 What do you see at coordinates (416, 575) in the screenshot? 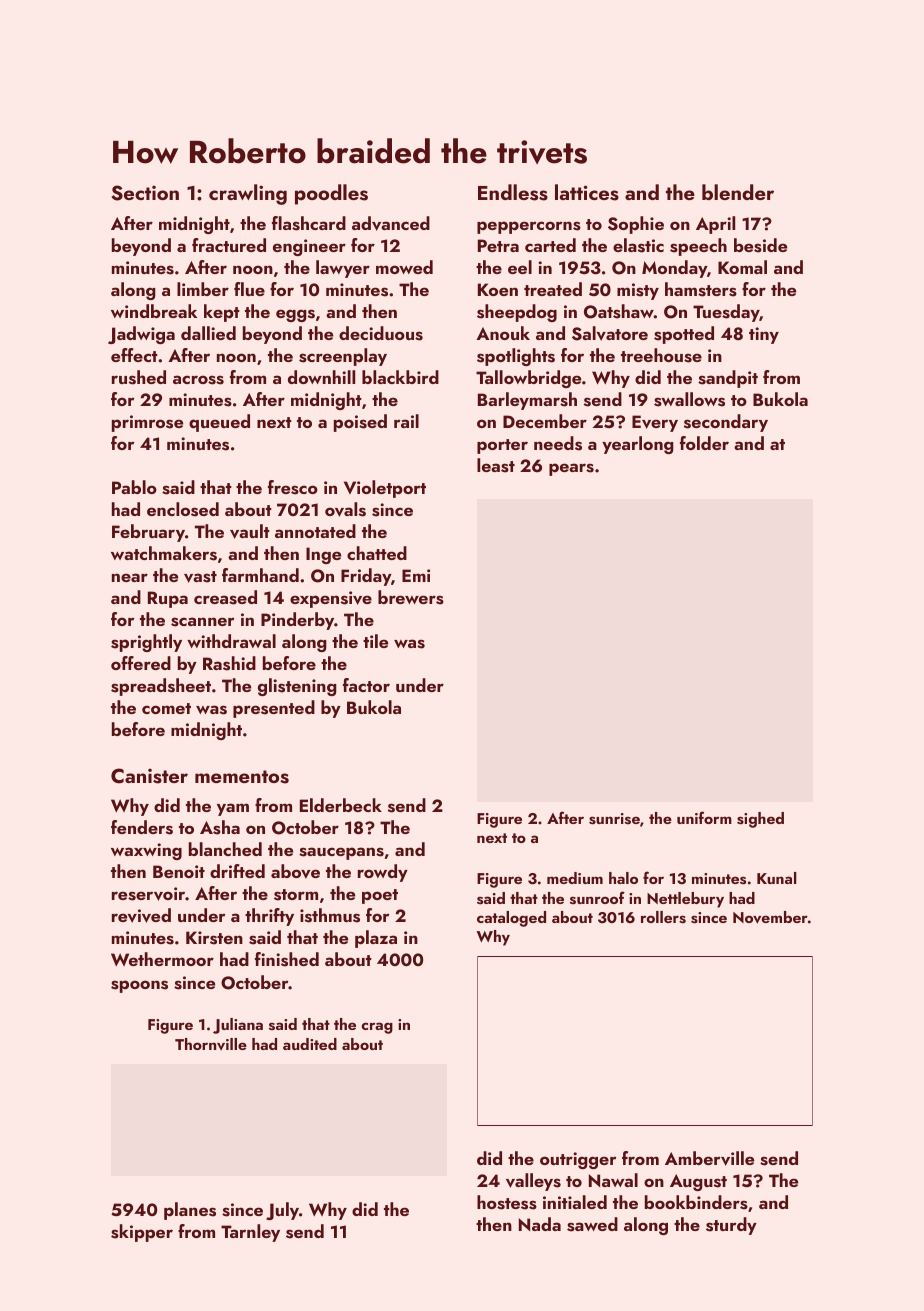
I see `Emi` at bounding box center [416, 575].
